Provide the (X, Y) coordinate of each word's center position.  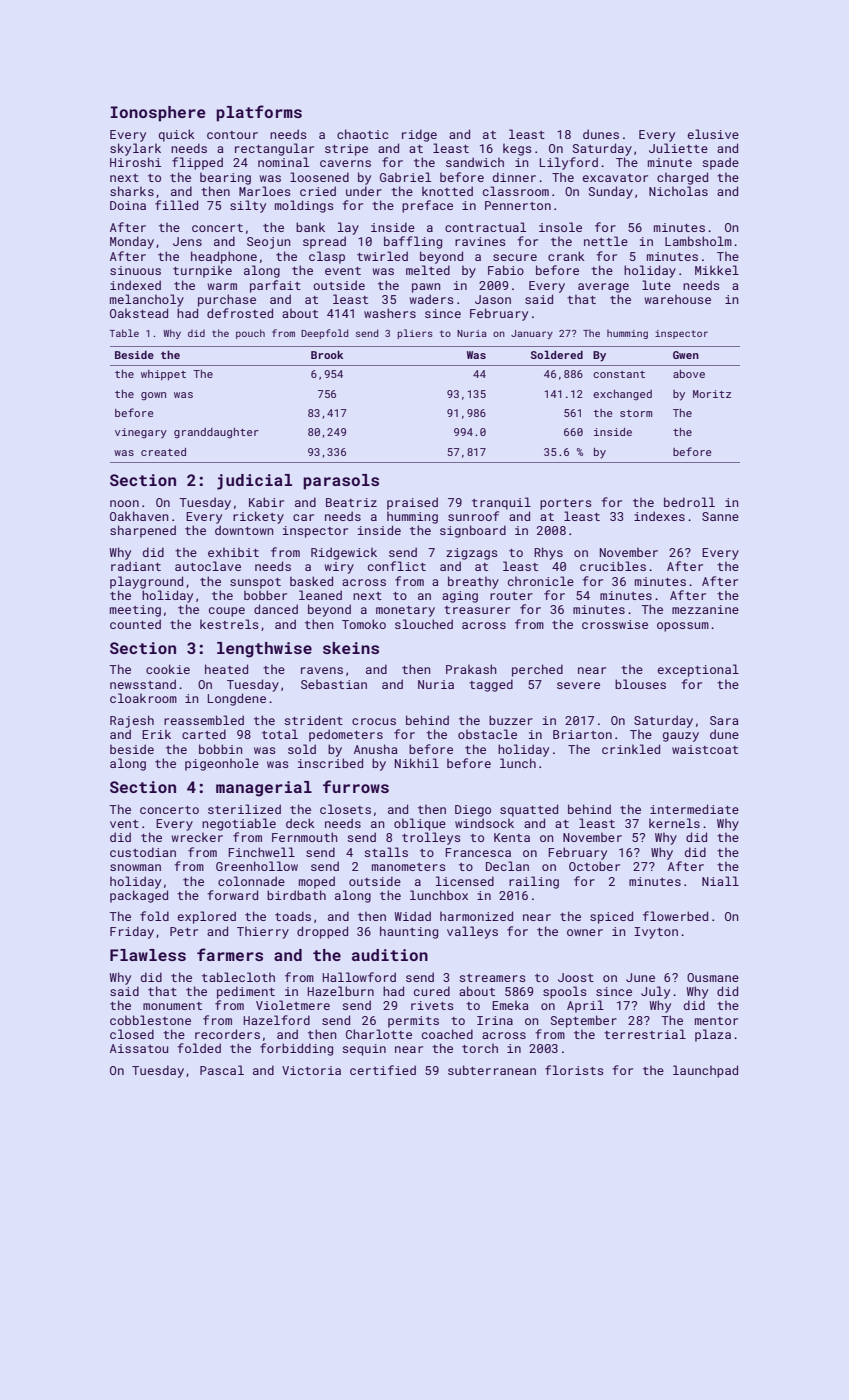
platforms (259, 113)
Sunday (611, 192)
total (280, 734)
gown (153, 396)
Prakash (471, 669)
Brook (327, 354)
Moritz (712, 394)
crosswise (615, 624)
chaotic (362, 134)
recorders (227, 1034)
